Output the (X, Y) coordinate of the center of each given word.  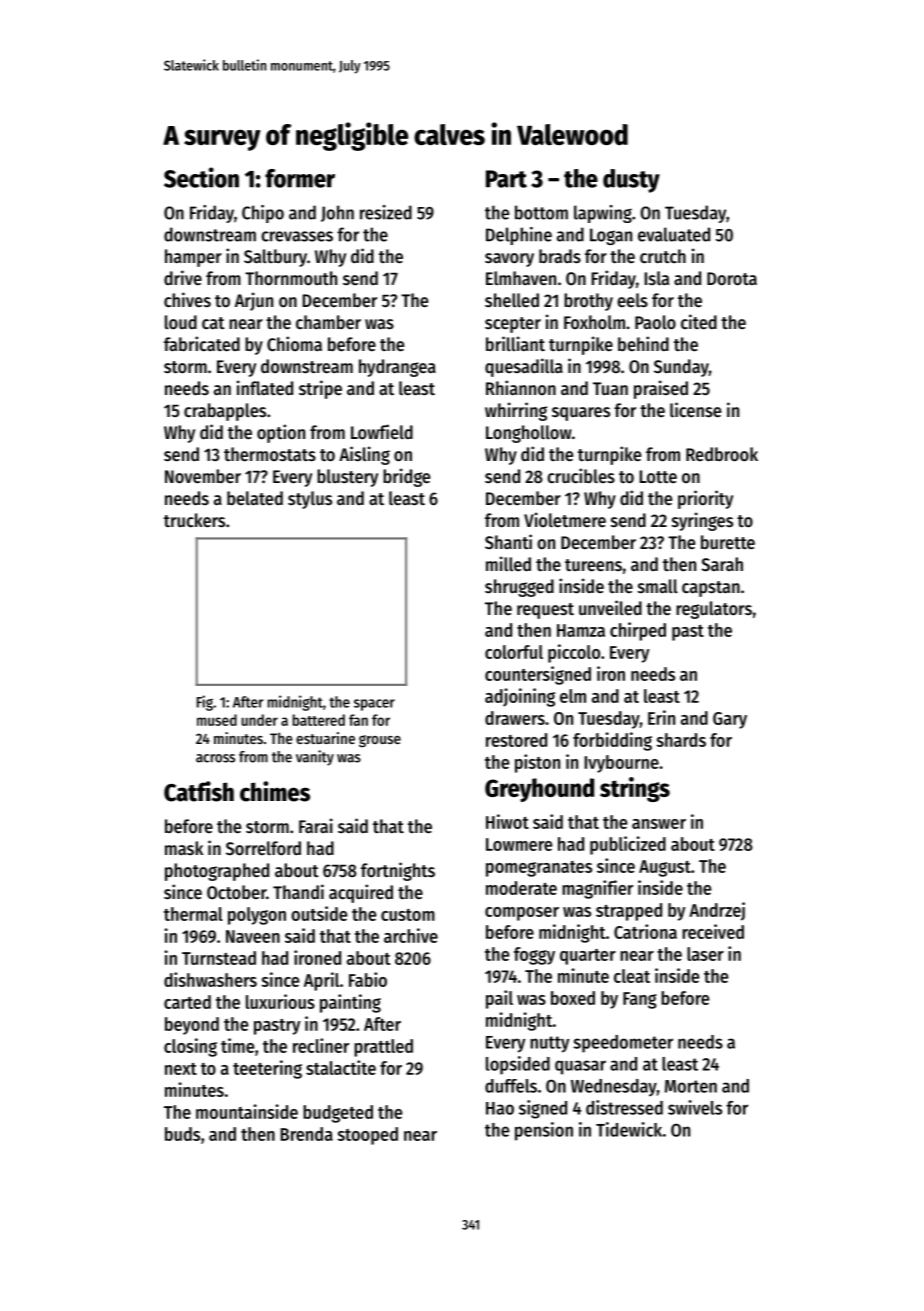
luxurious (280, 1001)
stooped (367, 1136)
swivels (695, 1107)
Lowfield (382, 431)
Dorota (732, 278)
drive (183, 277)
